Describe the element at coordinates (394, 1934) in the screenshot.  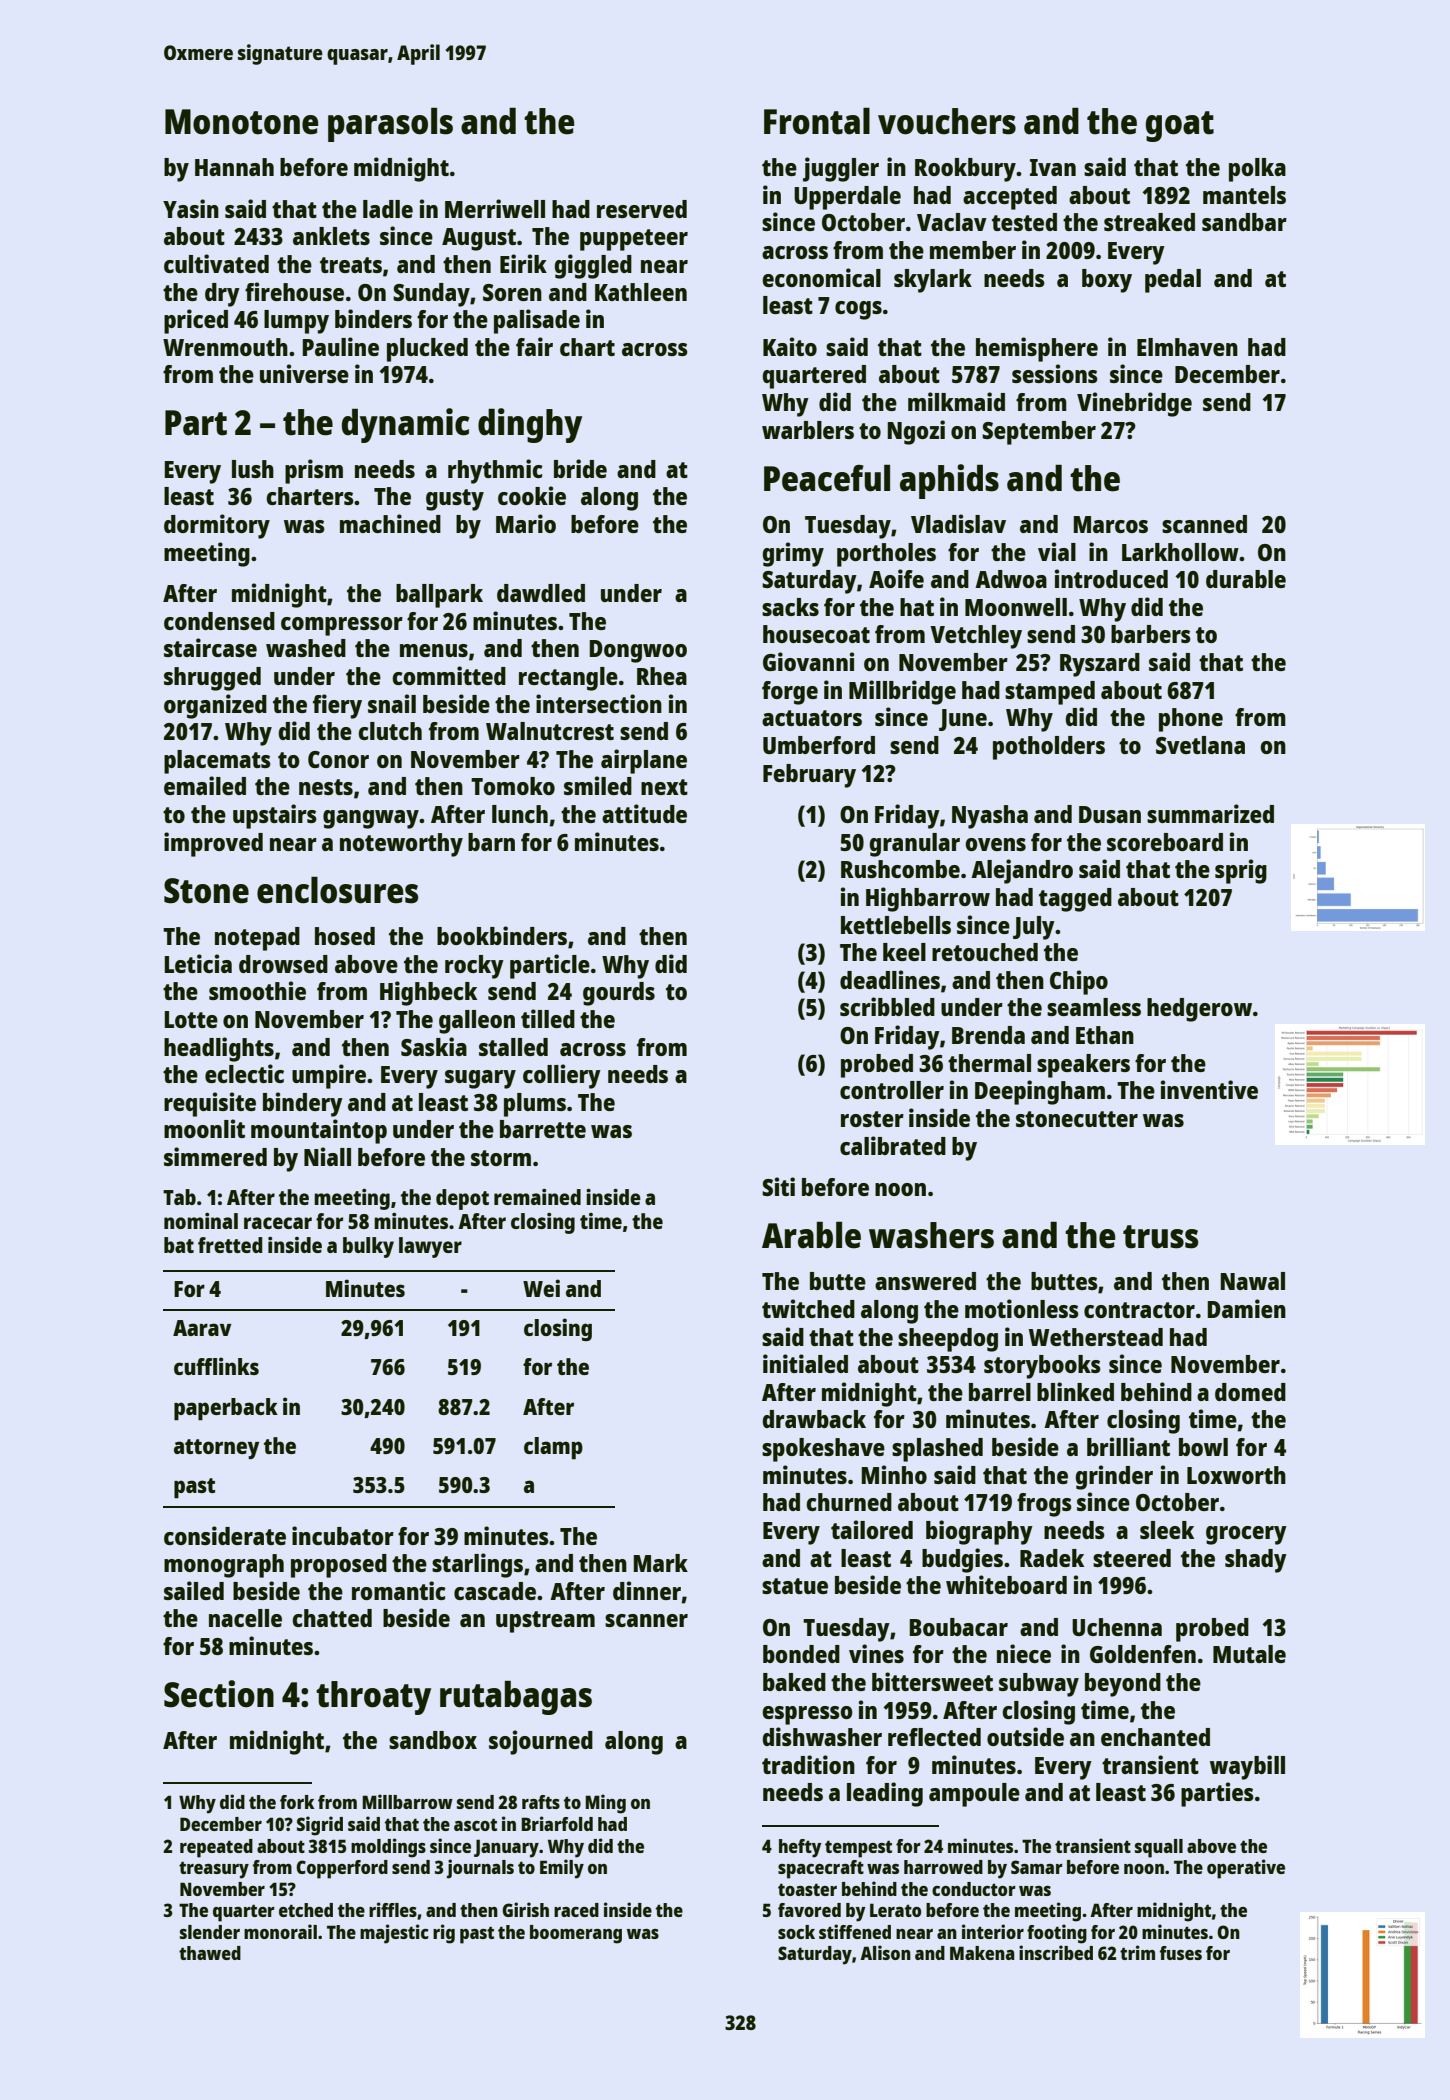
I see `majestic` at that location.
